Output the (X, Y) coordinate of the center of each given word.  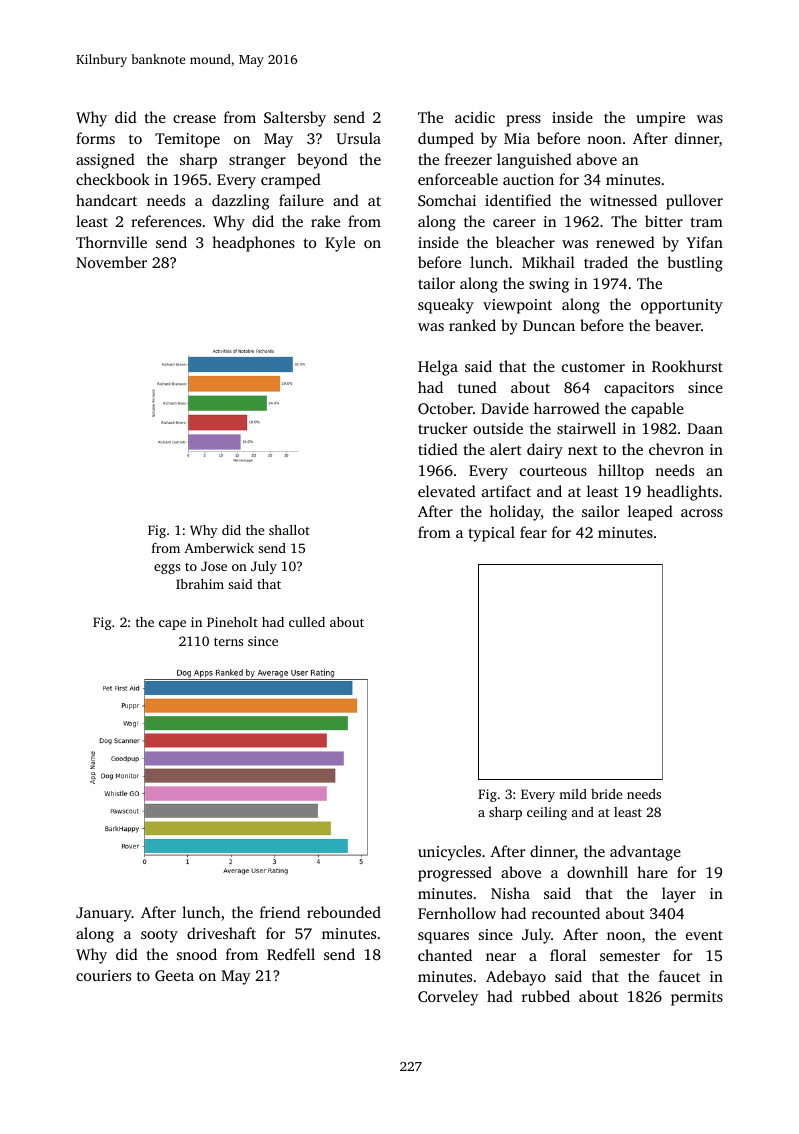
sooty (159, 936)
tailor (436, 283)
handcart (106, 200)
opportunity (682, 306)
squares (443, 938)
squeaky (446, 306)
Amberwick (219, 548)
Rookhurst (687, 366)
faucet (680, 976)
